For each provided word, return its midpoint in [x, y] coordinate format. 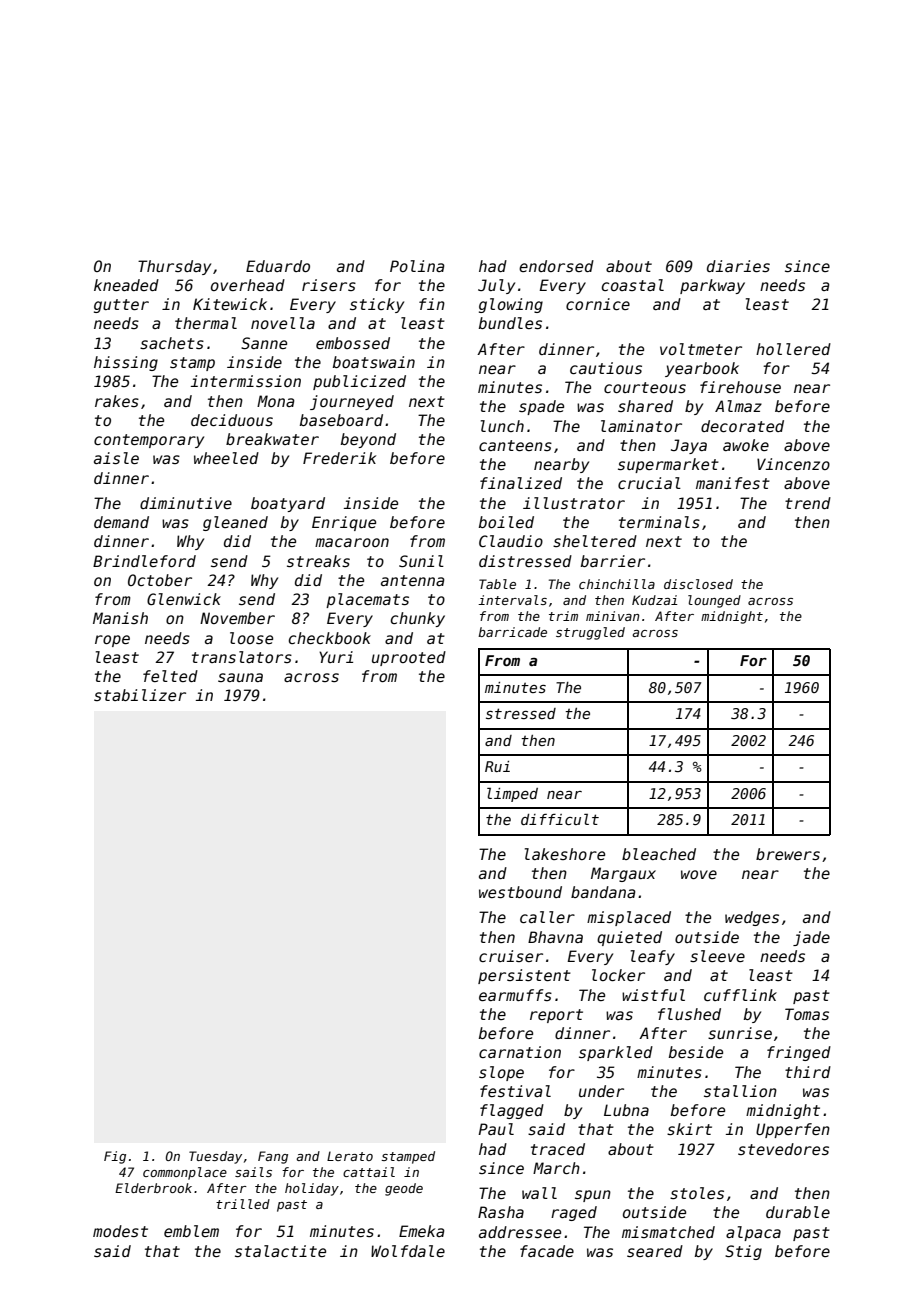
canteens [515, 445]
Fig [115, 1157]
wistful [653, 995]
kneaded [126, 285]
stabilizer [140, 695]
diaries [738, 266]
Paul [496, 1129]
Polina [417, 266]
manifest [733, 483]
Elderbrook [153, 1188]
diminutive [186, 503]
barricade [512, 632]
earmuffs [515, 995]
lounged [714, 601]
